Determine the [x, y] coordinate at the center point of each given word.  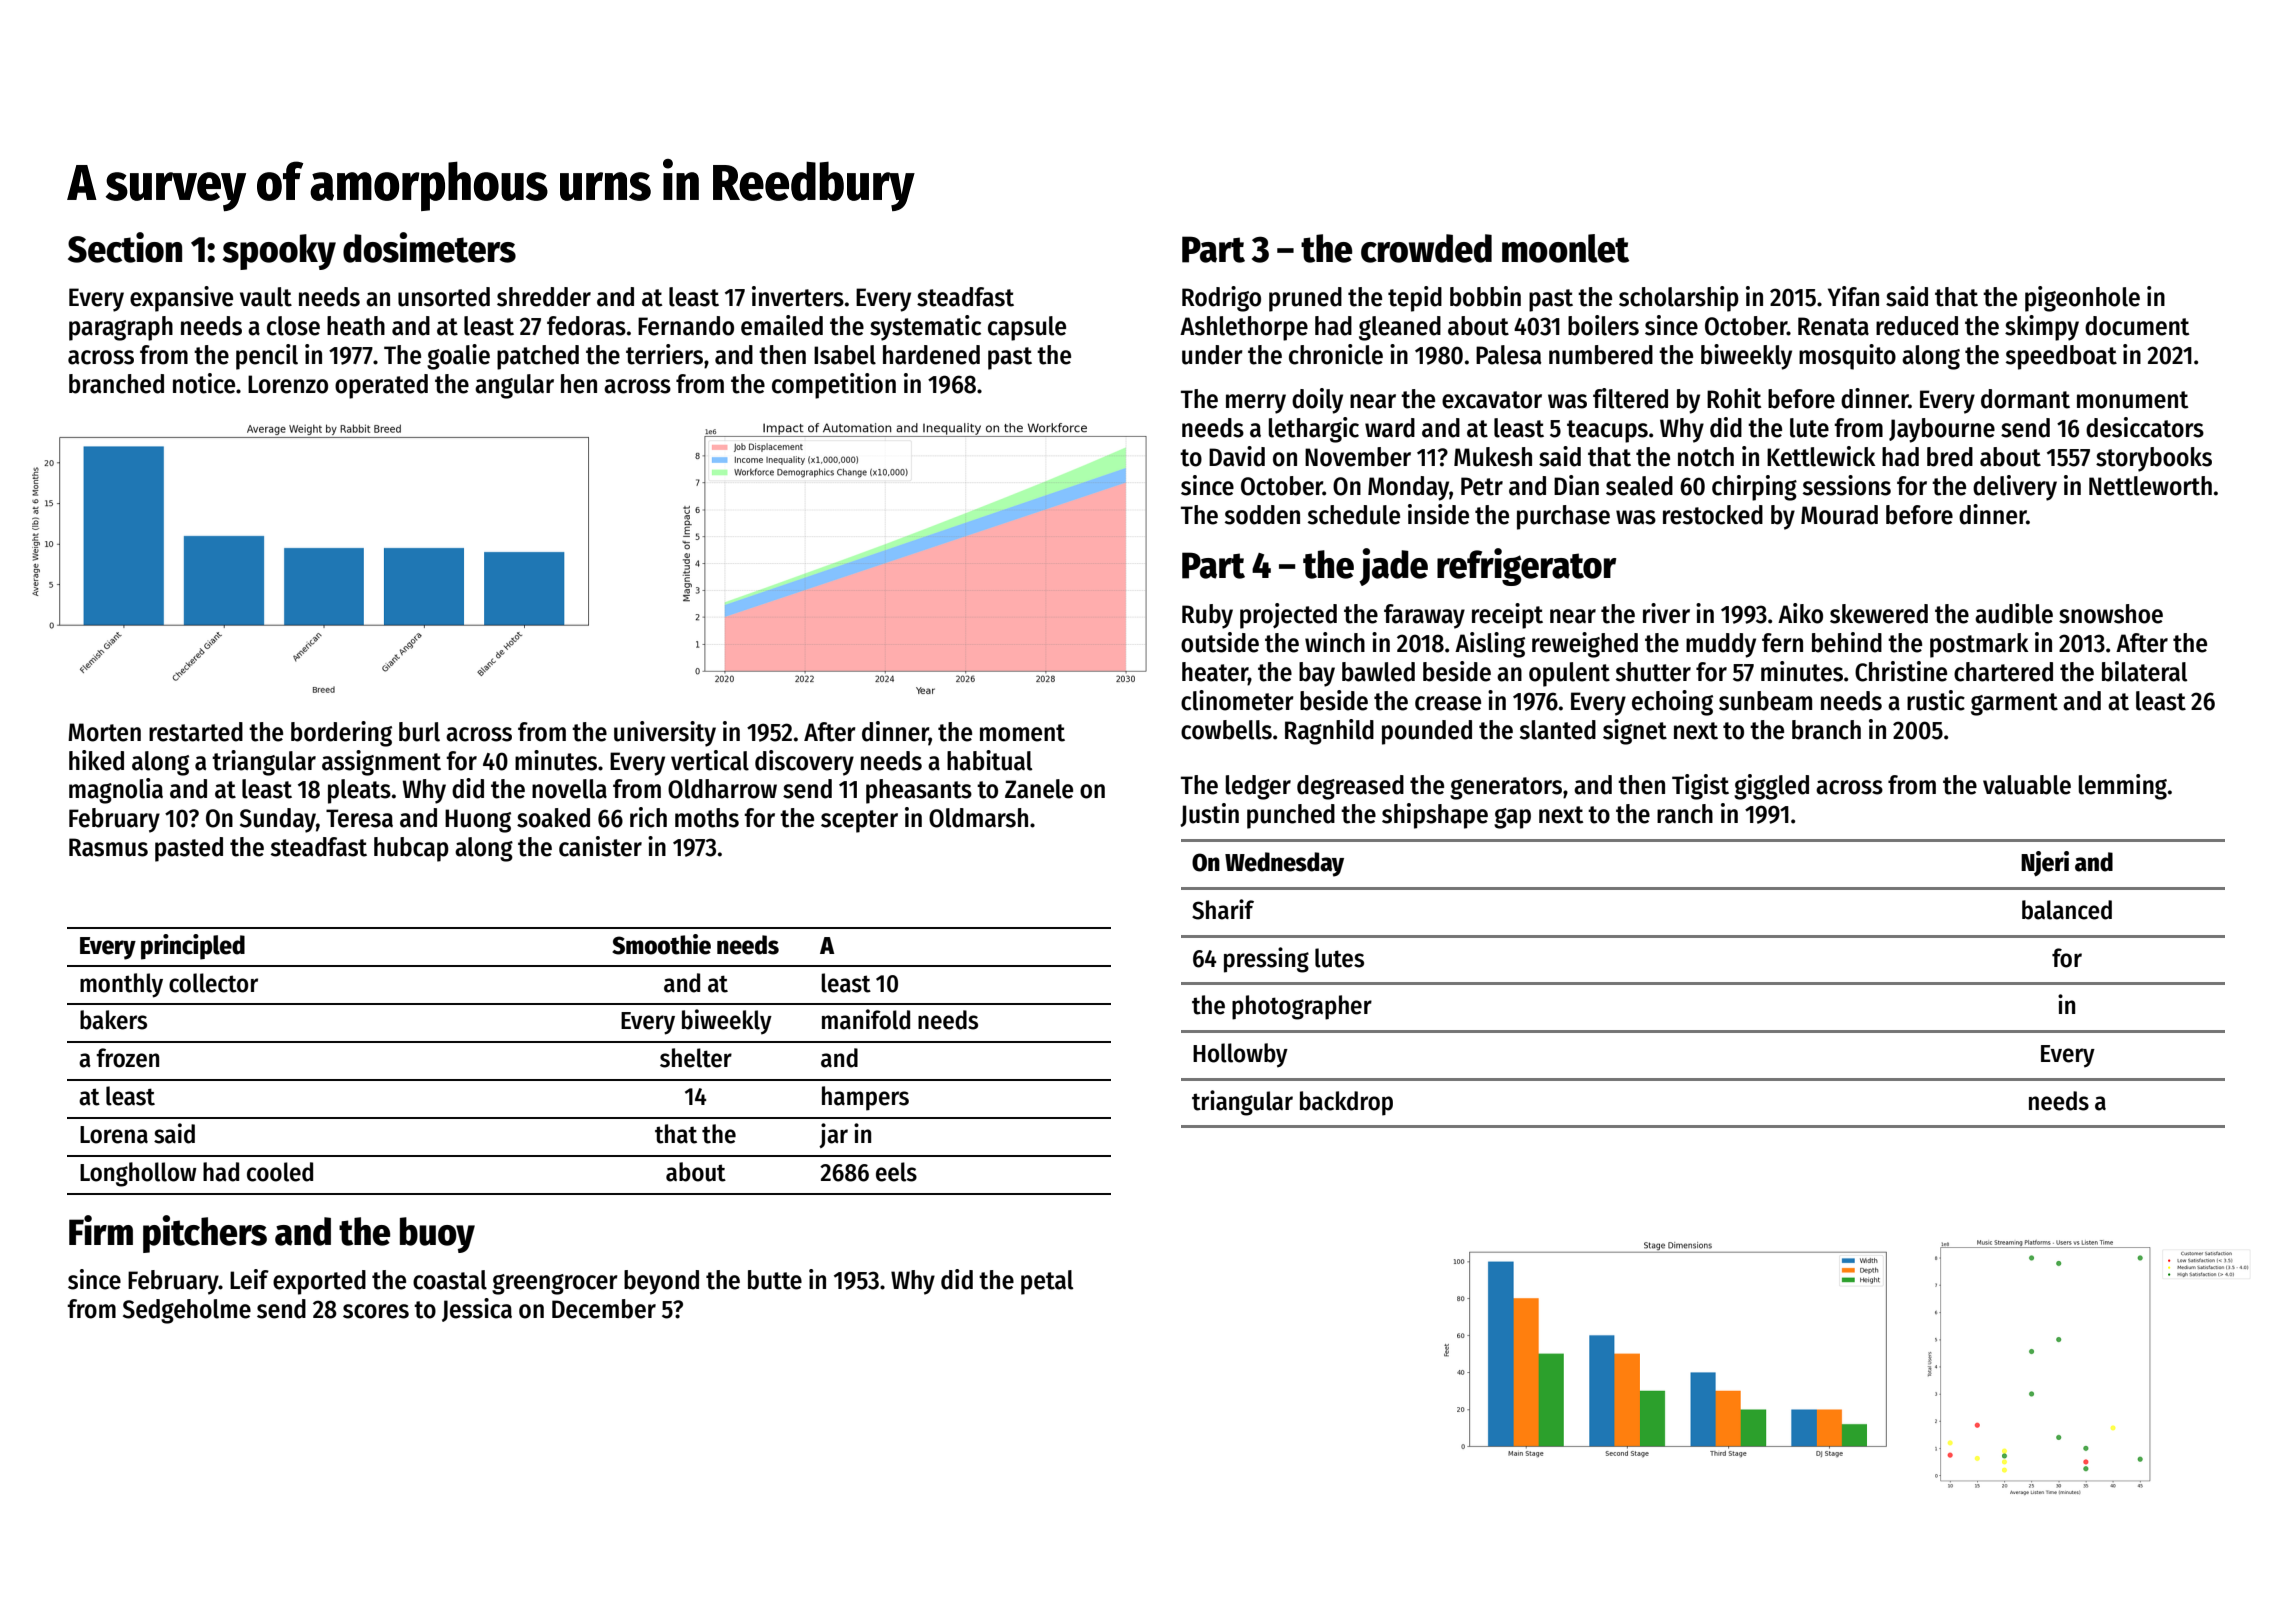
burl [419, 732]
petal [1047, 1282]
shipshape [1435, 816]
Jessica [477, 1310]
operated [381, 386]
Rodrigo [1221, 299]
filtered [1630, 398]
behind [1847, 642]
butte [775, 1280]
